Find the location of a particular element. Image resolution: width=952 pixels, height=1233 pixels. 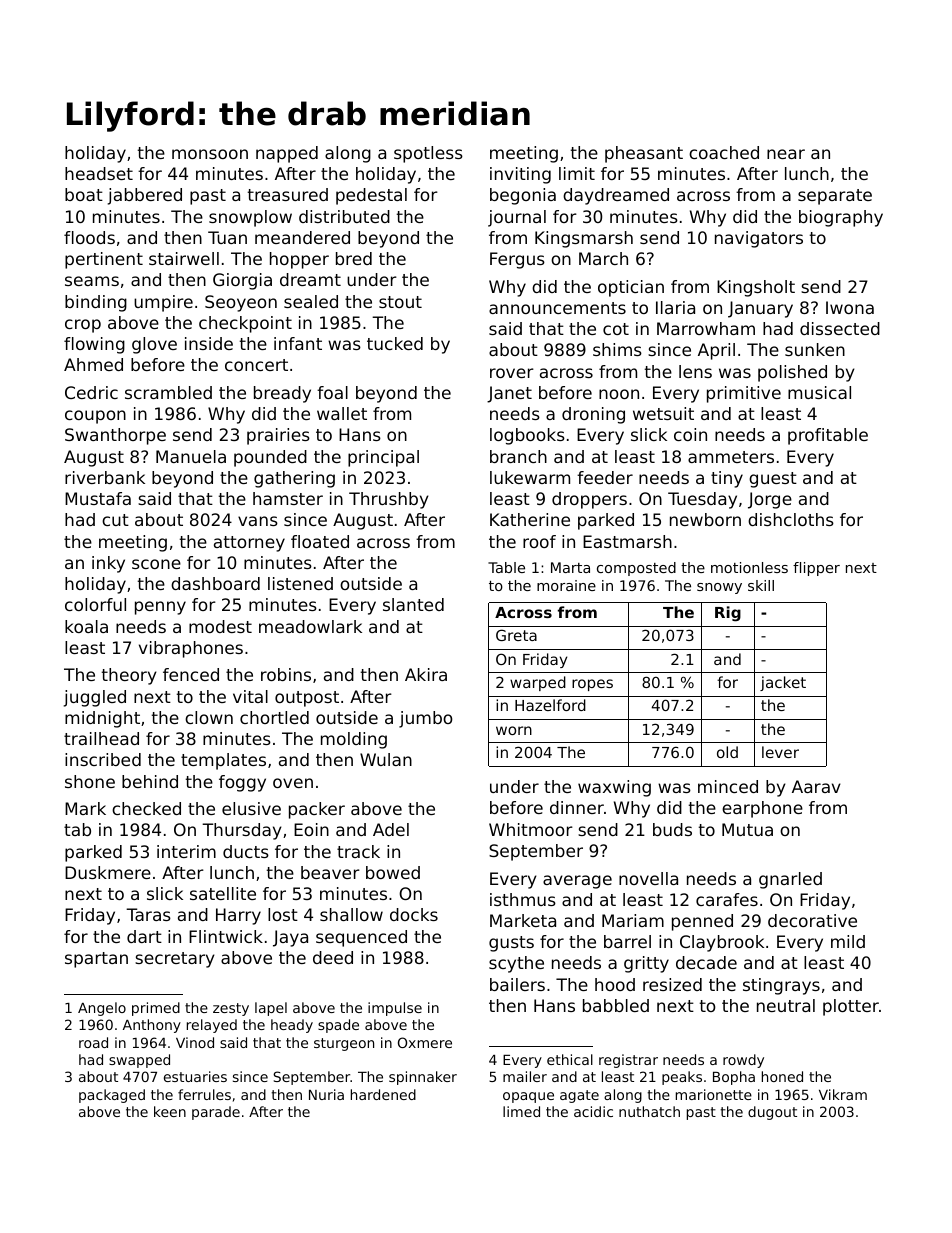

napped is located at coordinates (287, 154).
